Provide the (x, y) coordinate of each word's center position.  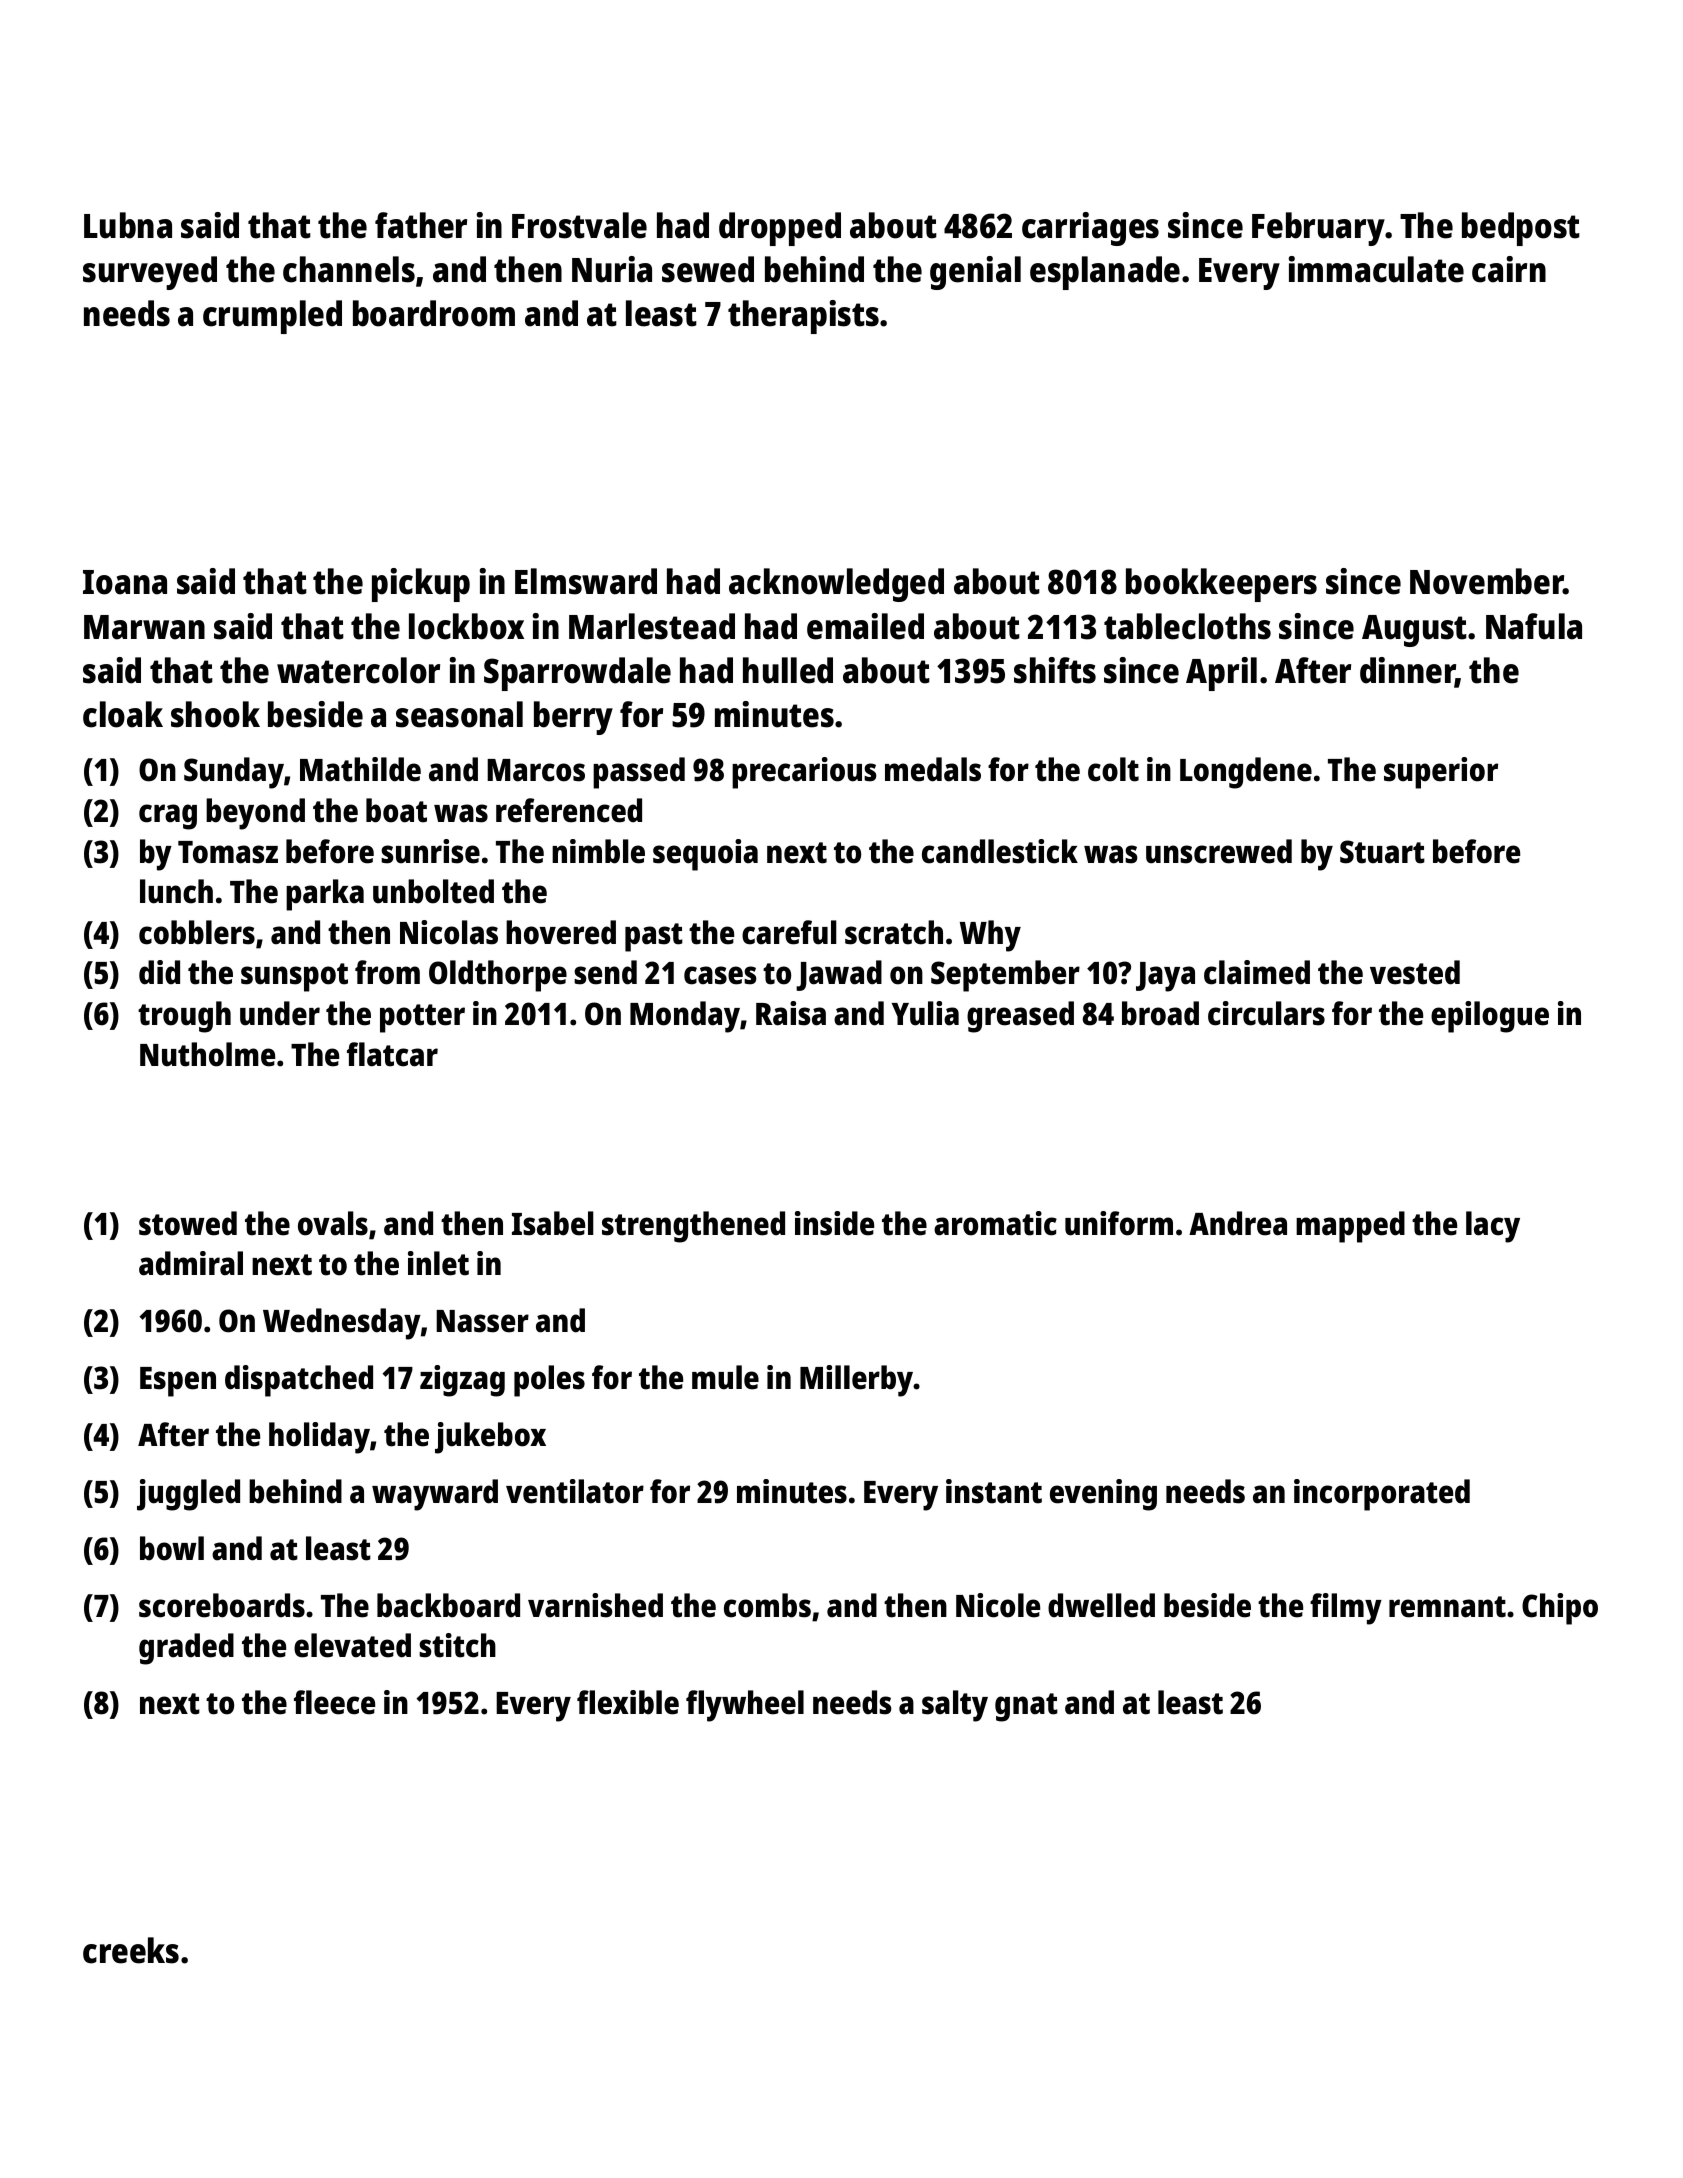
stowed (188, 1223)
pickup (421, 585)
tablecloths (1187, 626)
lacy (1493, 1227)
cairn (1509, 269)
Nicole (998, 1605)
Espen (178, 1382)
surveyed (150, 273)
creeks (131, 1950)
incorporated (1382, 1495)
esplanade (1105, 273)
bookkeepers (1221, 585)
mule (725, 1377)
